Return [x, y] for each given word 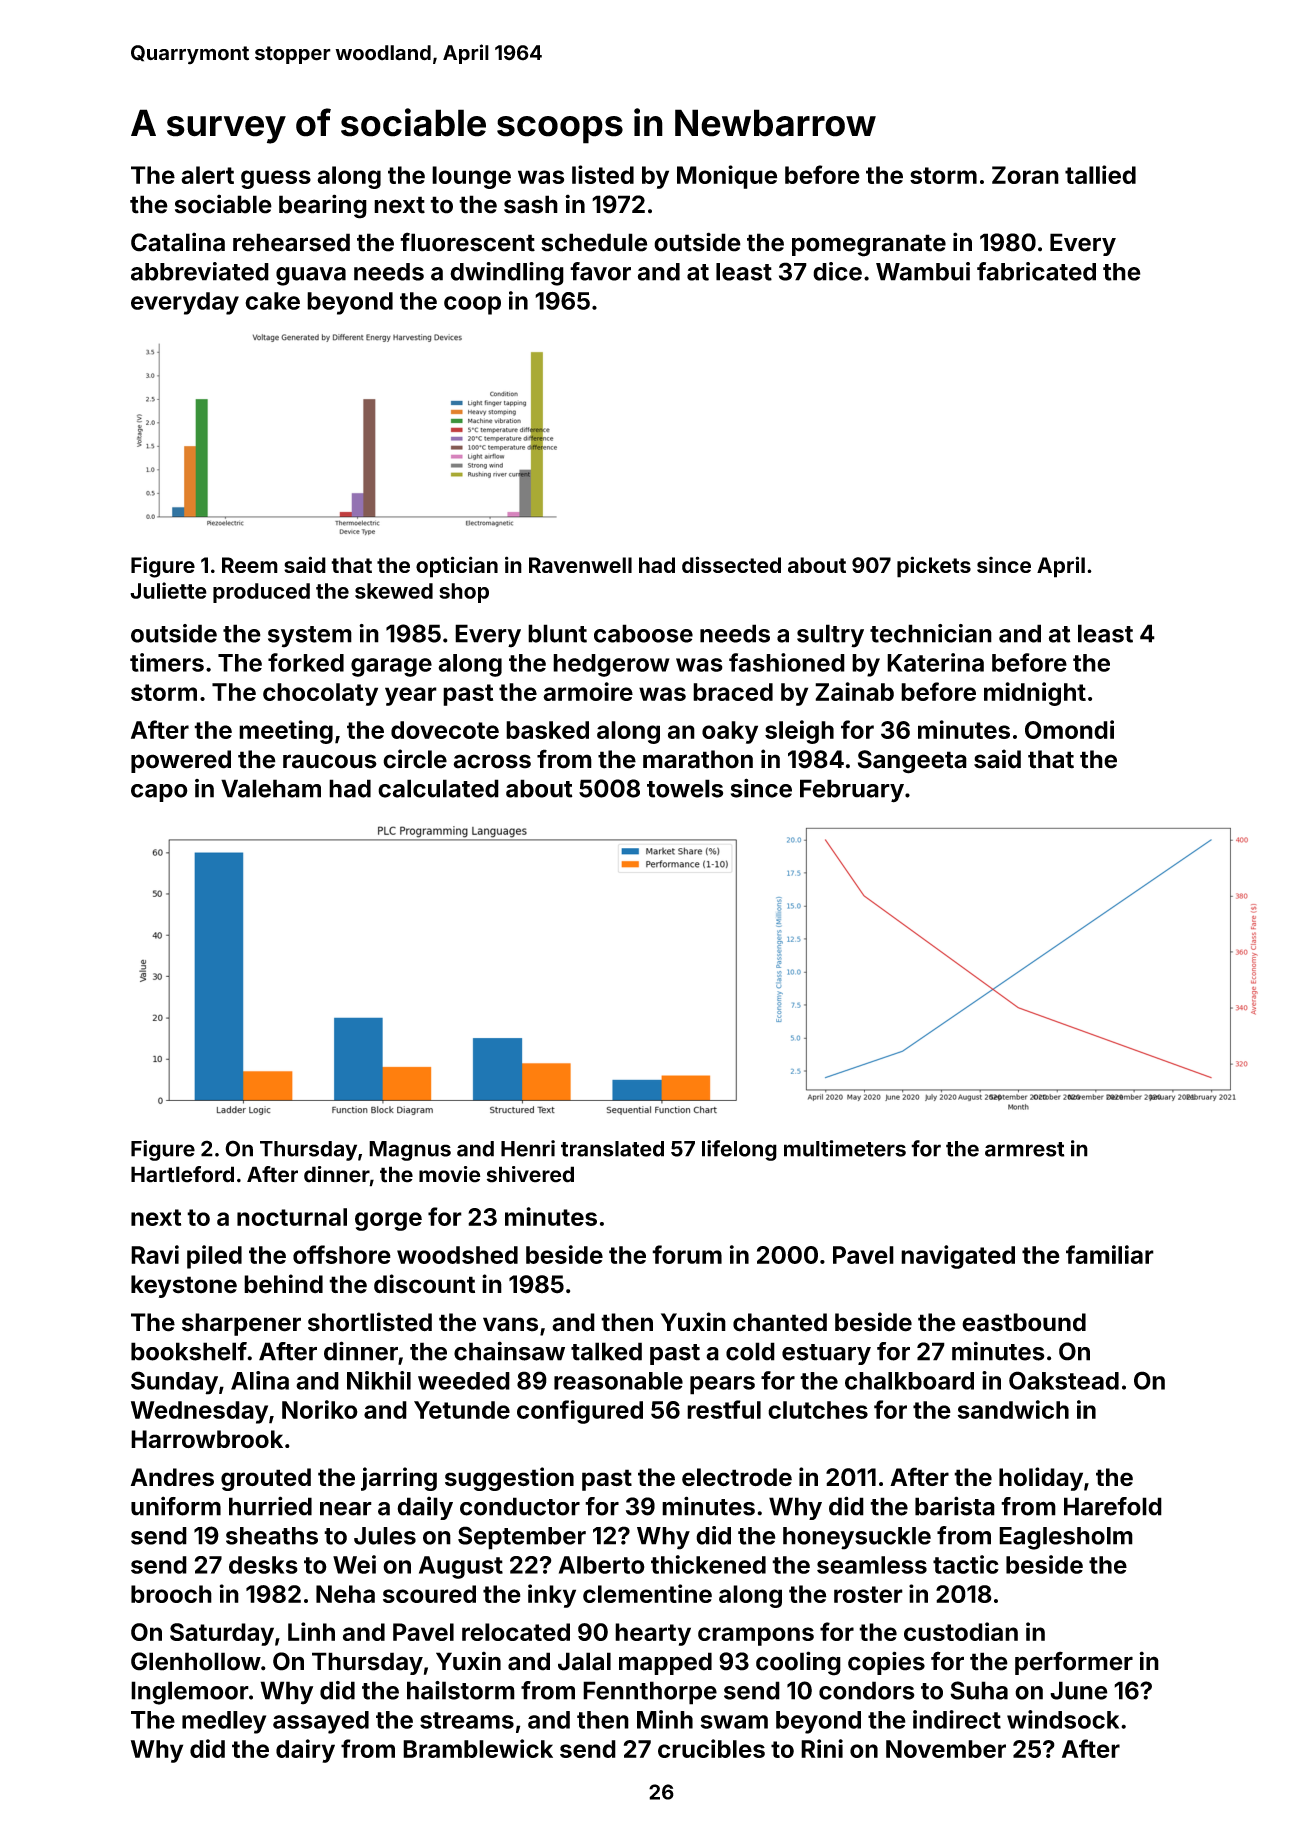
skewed [394, 591]
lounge [471, 177]
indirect [957, 1719]
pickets [934, 567]
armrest [1025, 1149]
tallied [1100, 174]
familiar [1110, 1254]
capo [159, 793]
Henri [528, 1148]
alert [207, 175]
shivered [530, 1174]
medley [224, 1722]
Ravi [155, 1254]
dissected [731, 564]
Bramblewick [478, 1748]
